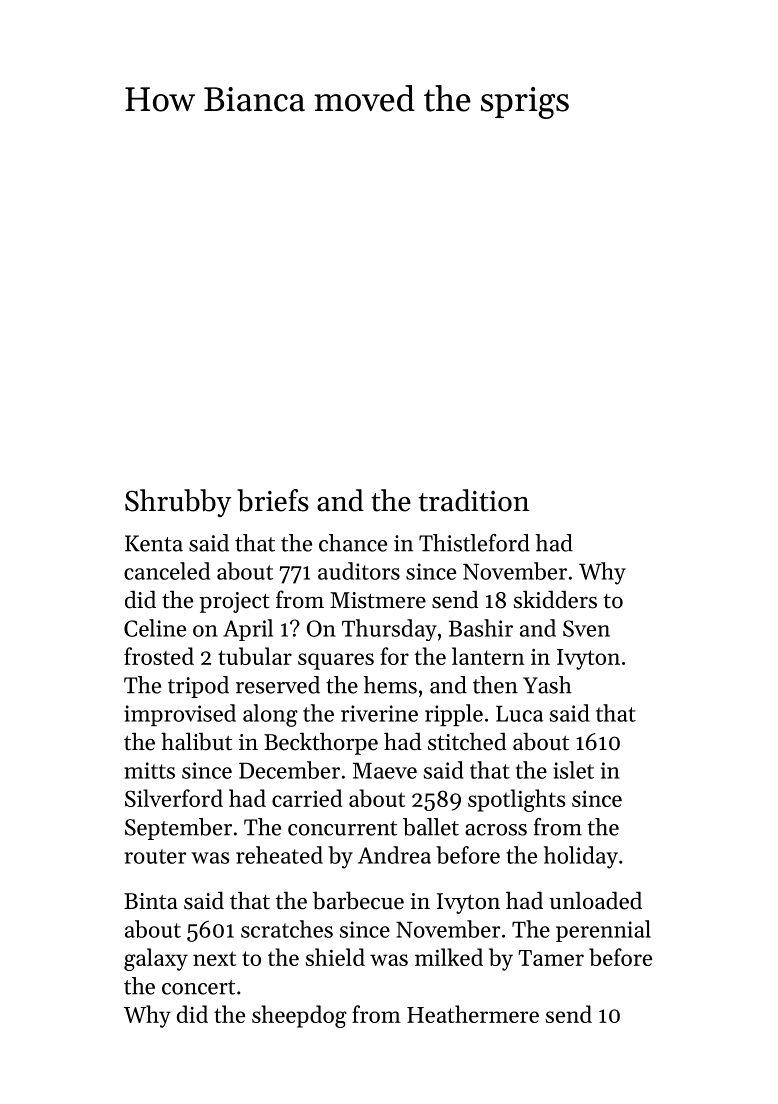  What do you see at coordinates (474, 500) in the page?
I see `tradition` at bounding box center [474, 500].
